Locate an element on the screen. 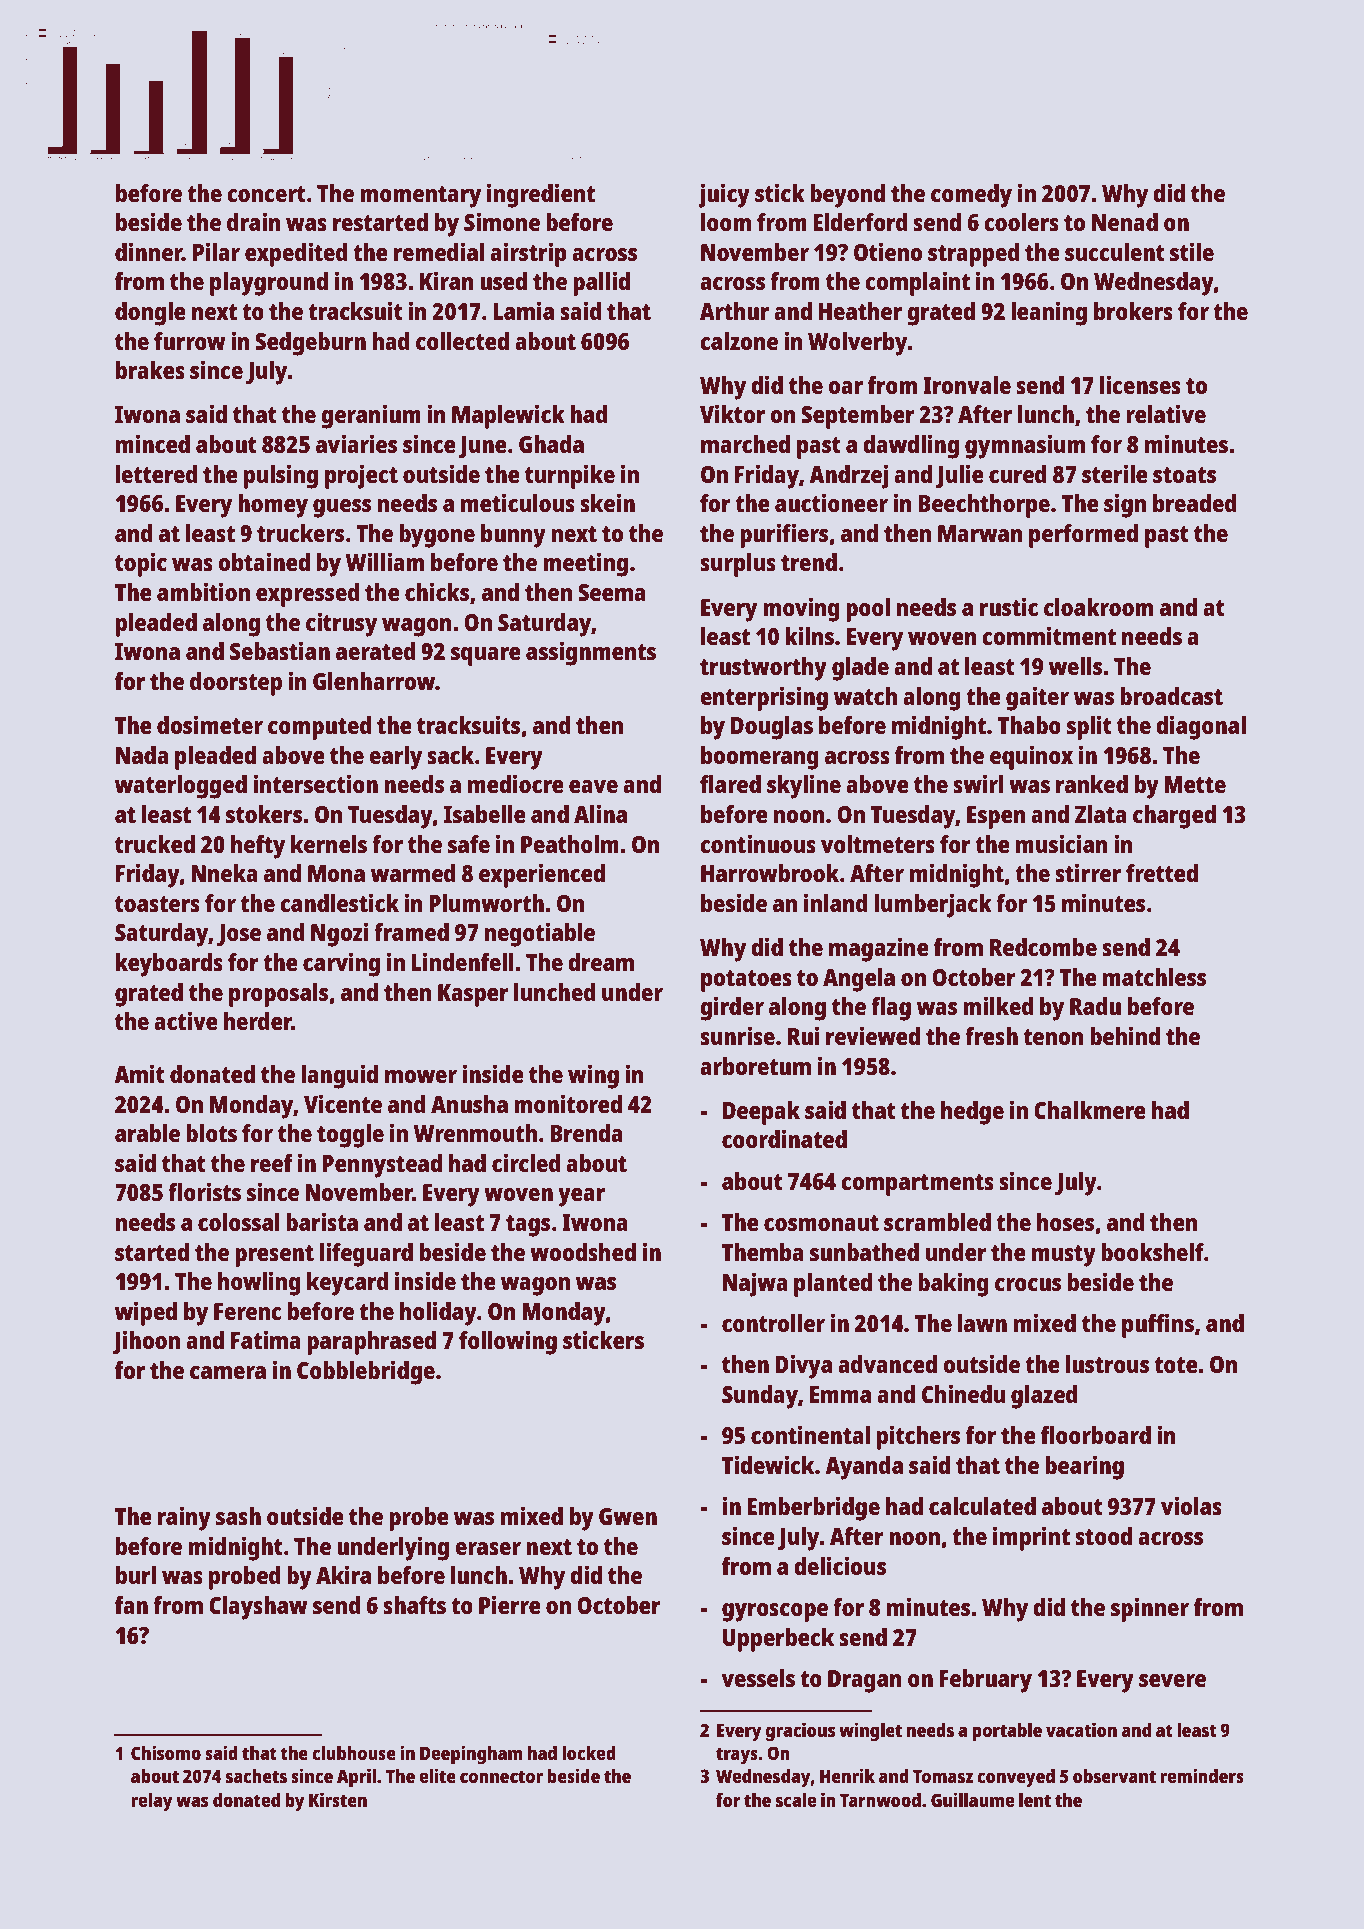 The image size is (1364, 1929). proposals is located at coordinates (278, 995).
